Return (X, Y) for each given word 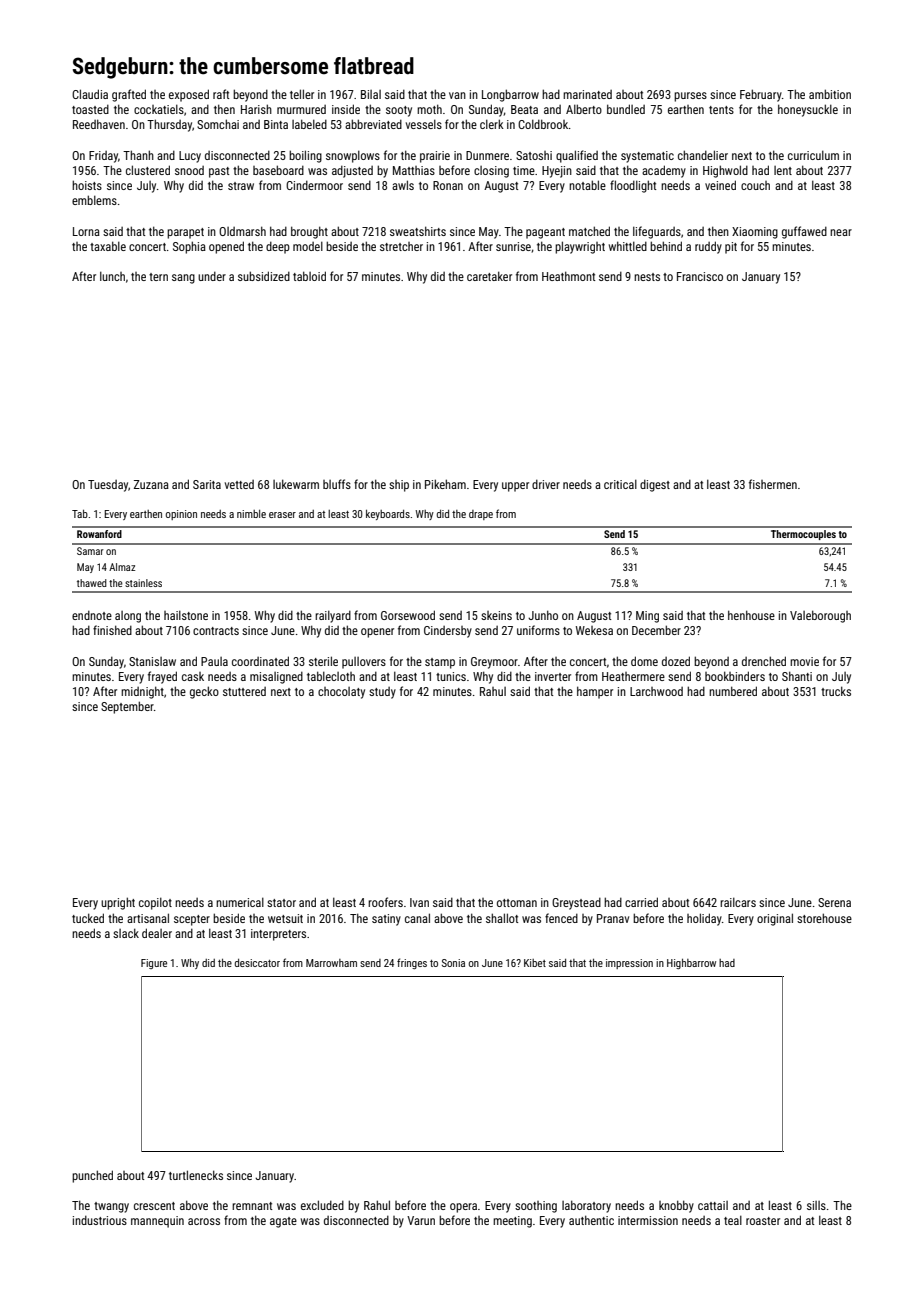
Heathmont (568, 276)
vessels (424, 124)
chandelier (703, 155)
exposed (189, 95)
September (127, 707)
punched (92, 1176)
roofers (385, 902)
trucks (836, 691)
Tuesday (108, 486)
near (841, 232)
